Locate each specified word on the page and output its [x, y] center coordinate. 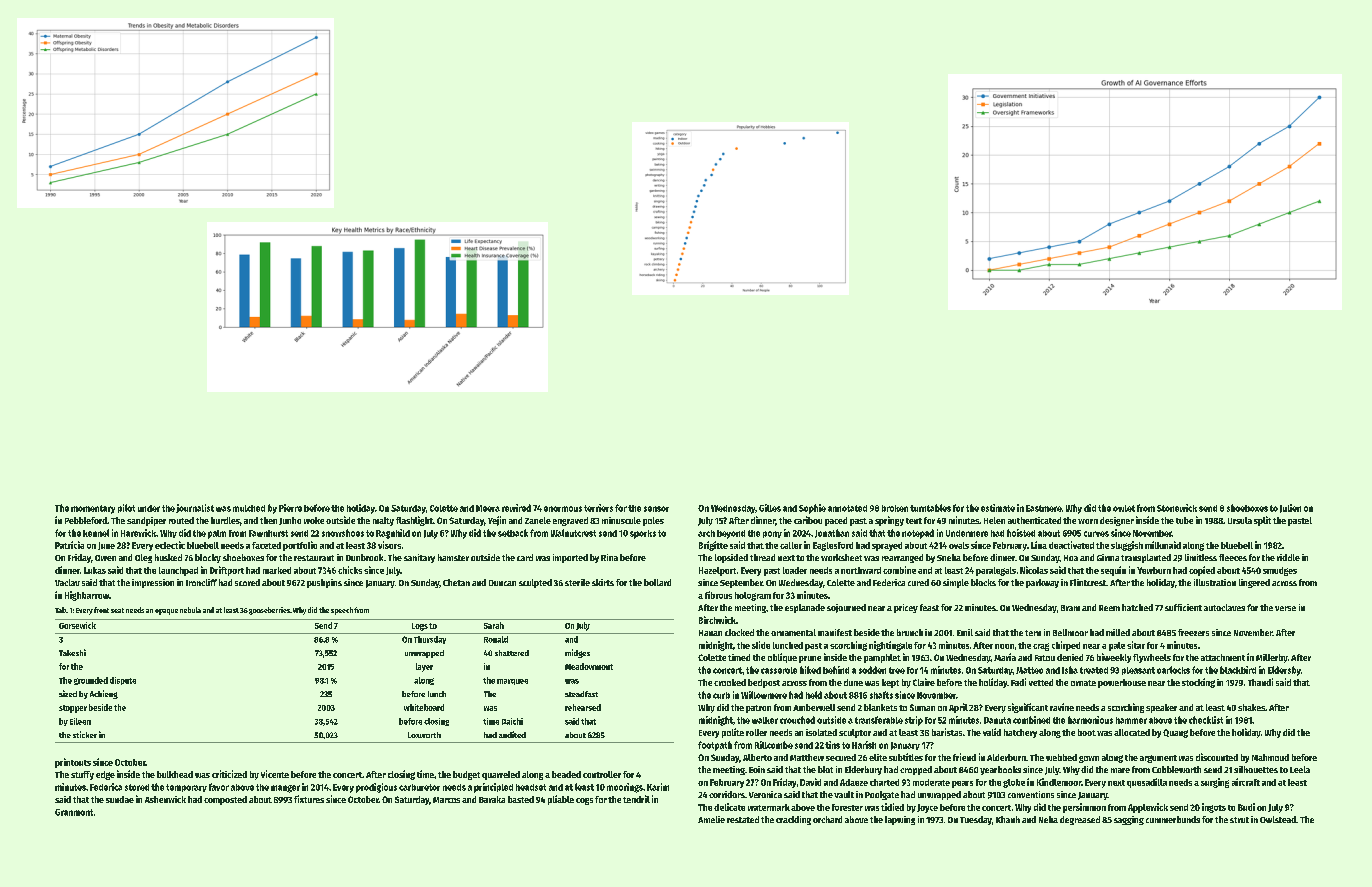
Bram [1070, 608]
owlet [1124, 508]
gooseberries [269, 611]
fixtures [309, 799]
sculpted [535, 583]
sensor [656, 509]
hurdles [225, 520]
